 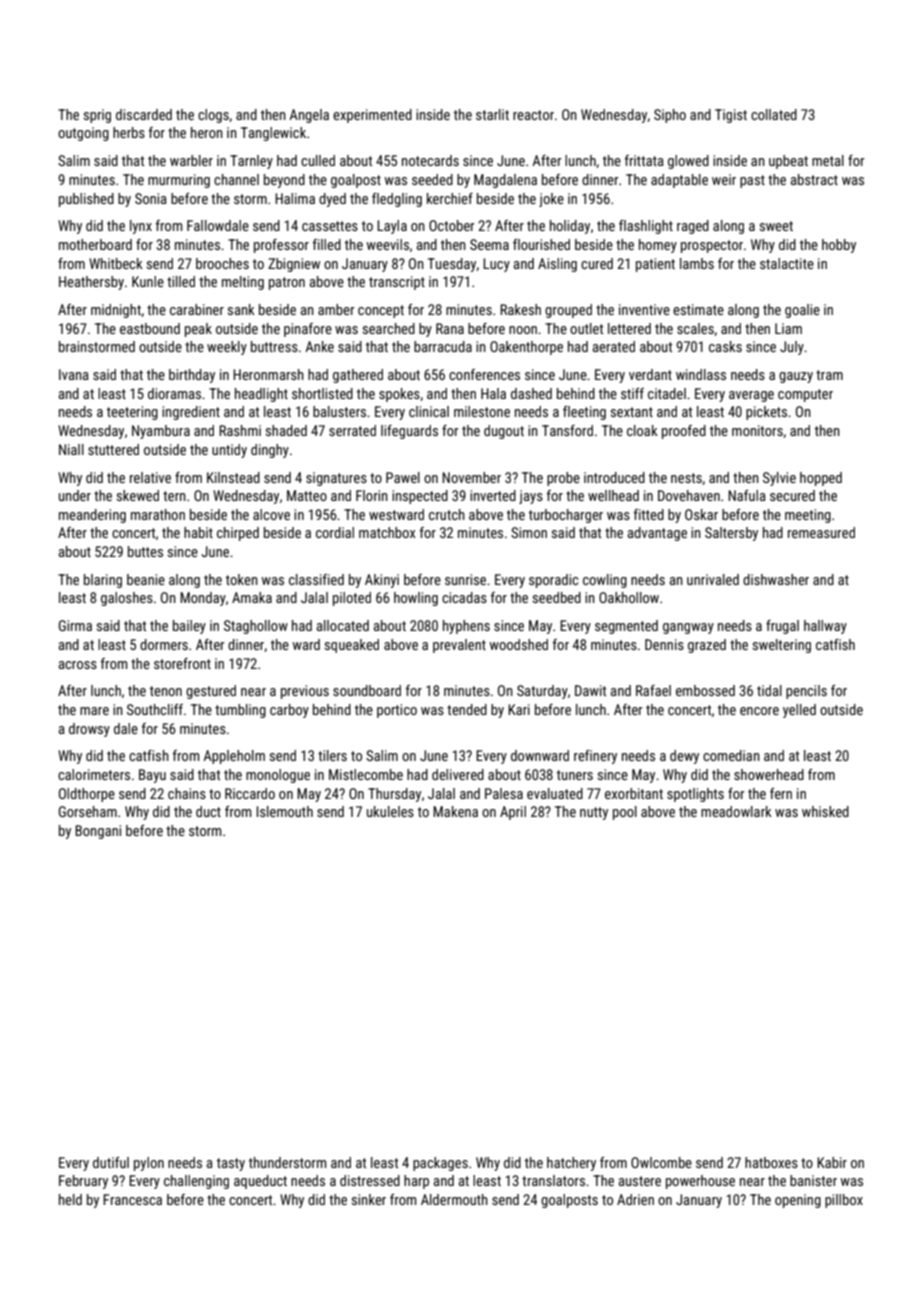 I want to click on Islemouth, so click(x=285, y=811).
